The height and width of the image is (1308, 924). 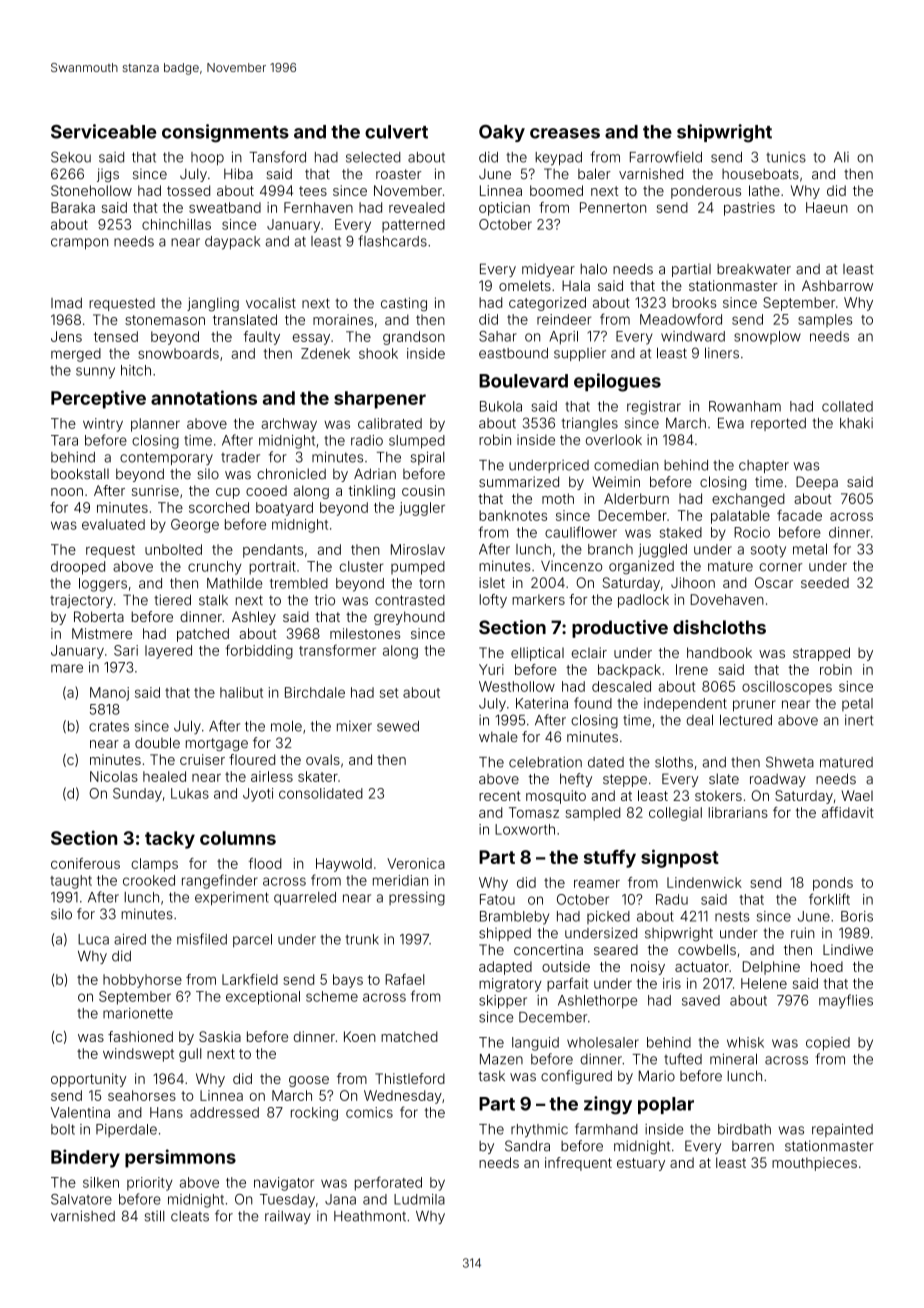 What do you see at coordinates (252, 759) in the image?
I see `floured` at bounding box center [252, 759].
